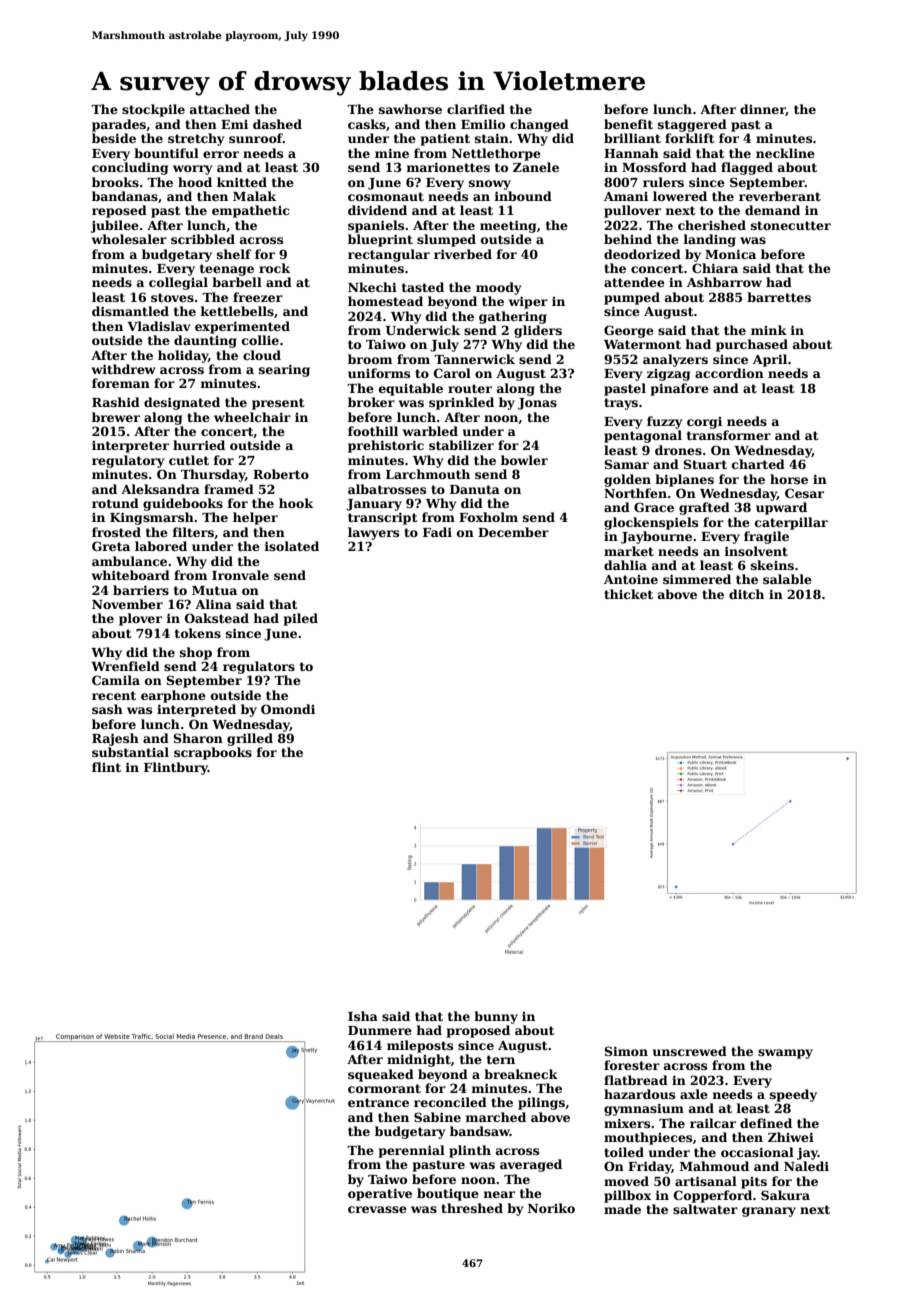  Describe the element at coordinates (220, 109) in the screenshot. I see `attached` at that location.
